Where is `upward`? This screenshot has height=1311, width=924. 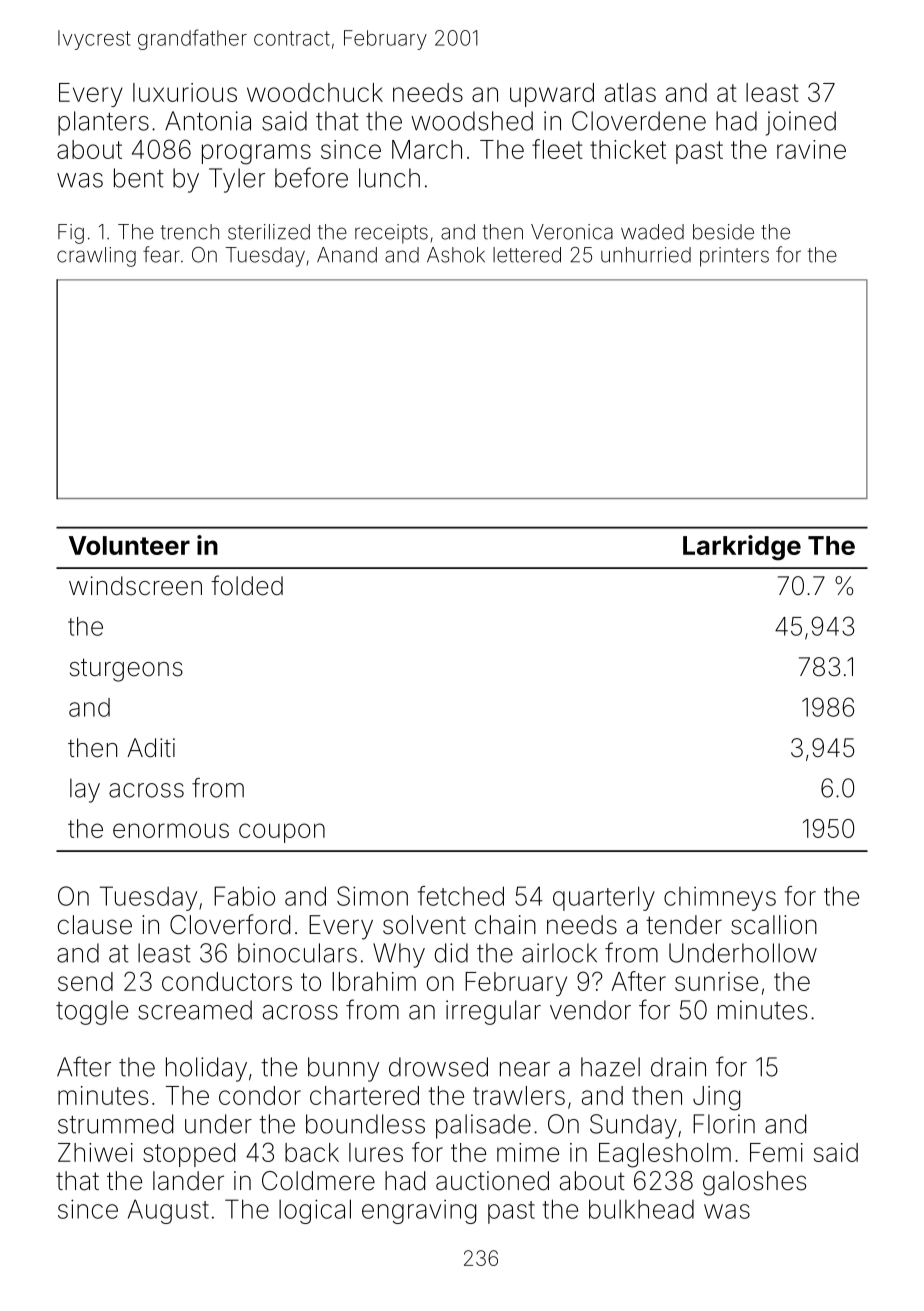
upward is located at coordinates (552, 95).
